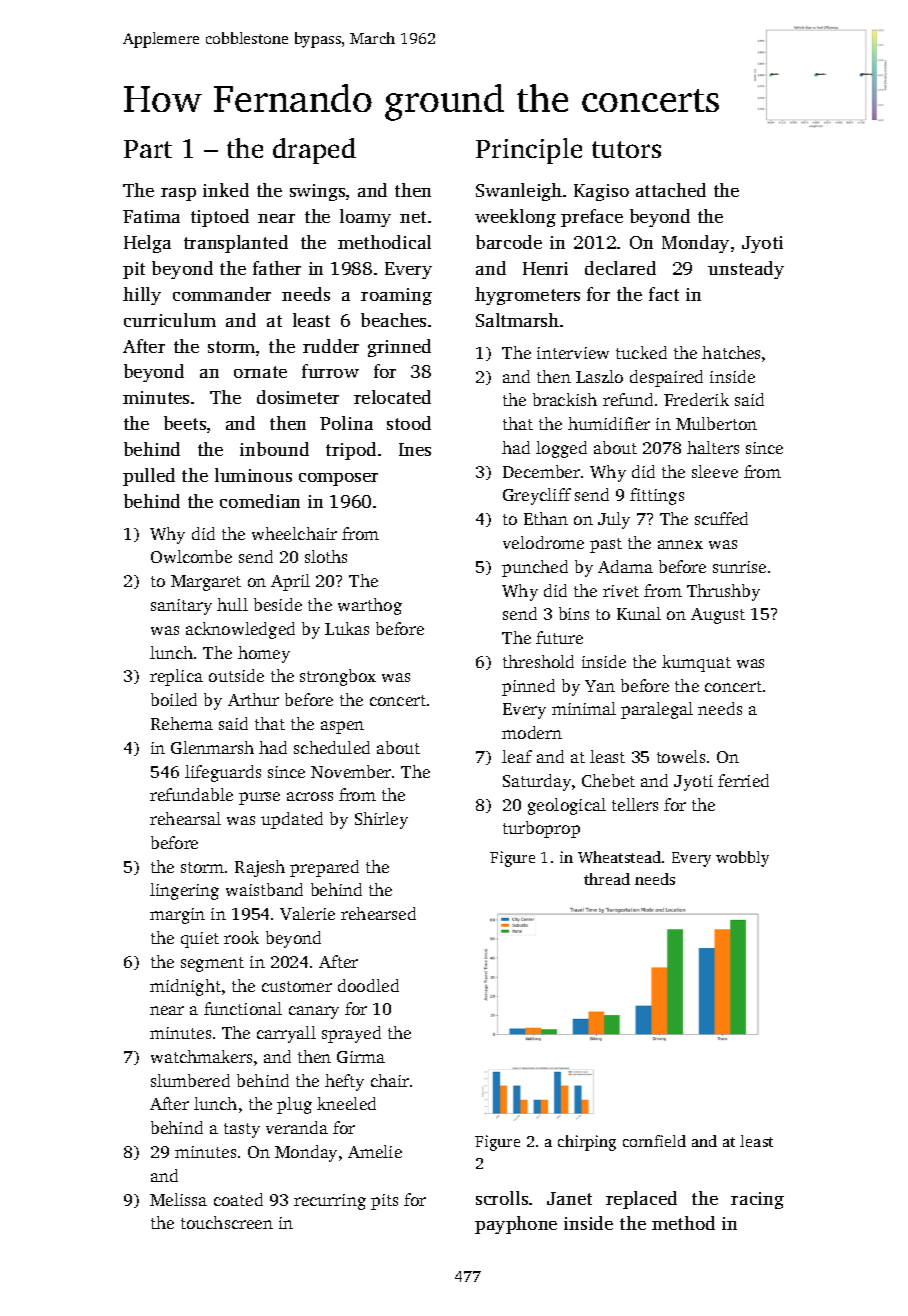 Image resolution: width=908 pixels, height=1316 pixels. Describe the element at coordinates (317, 192) in the screenshot. I see `swings` at that location.
